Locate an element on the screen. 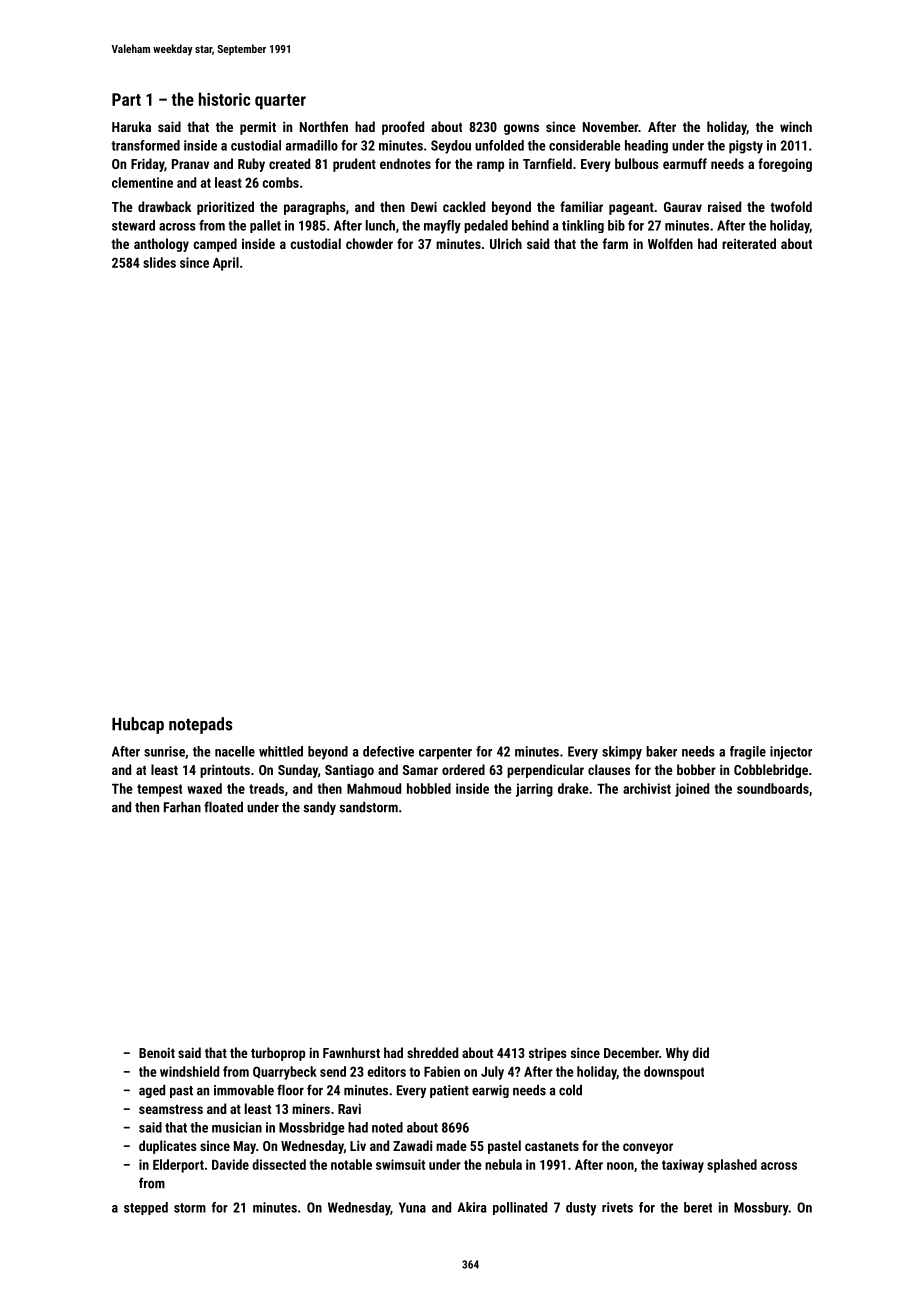 This screenshot has height=1308, width=924. Hubcap is located at coordinates (138, 725).
